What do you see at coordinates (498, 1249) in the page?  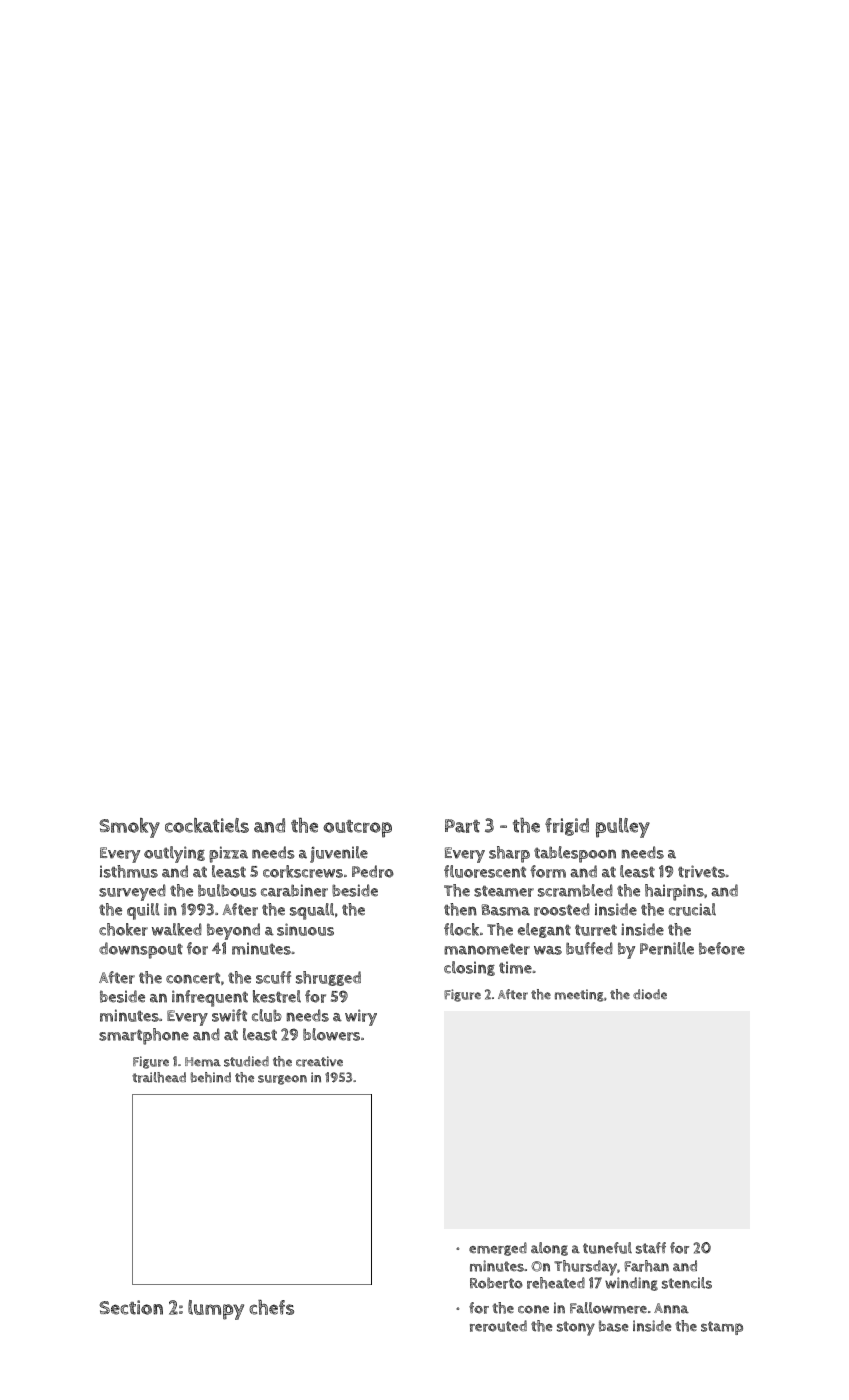 I see `emerged` at bounding box center [498, 1249].
